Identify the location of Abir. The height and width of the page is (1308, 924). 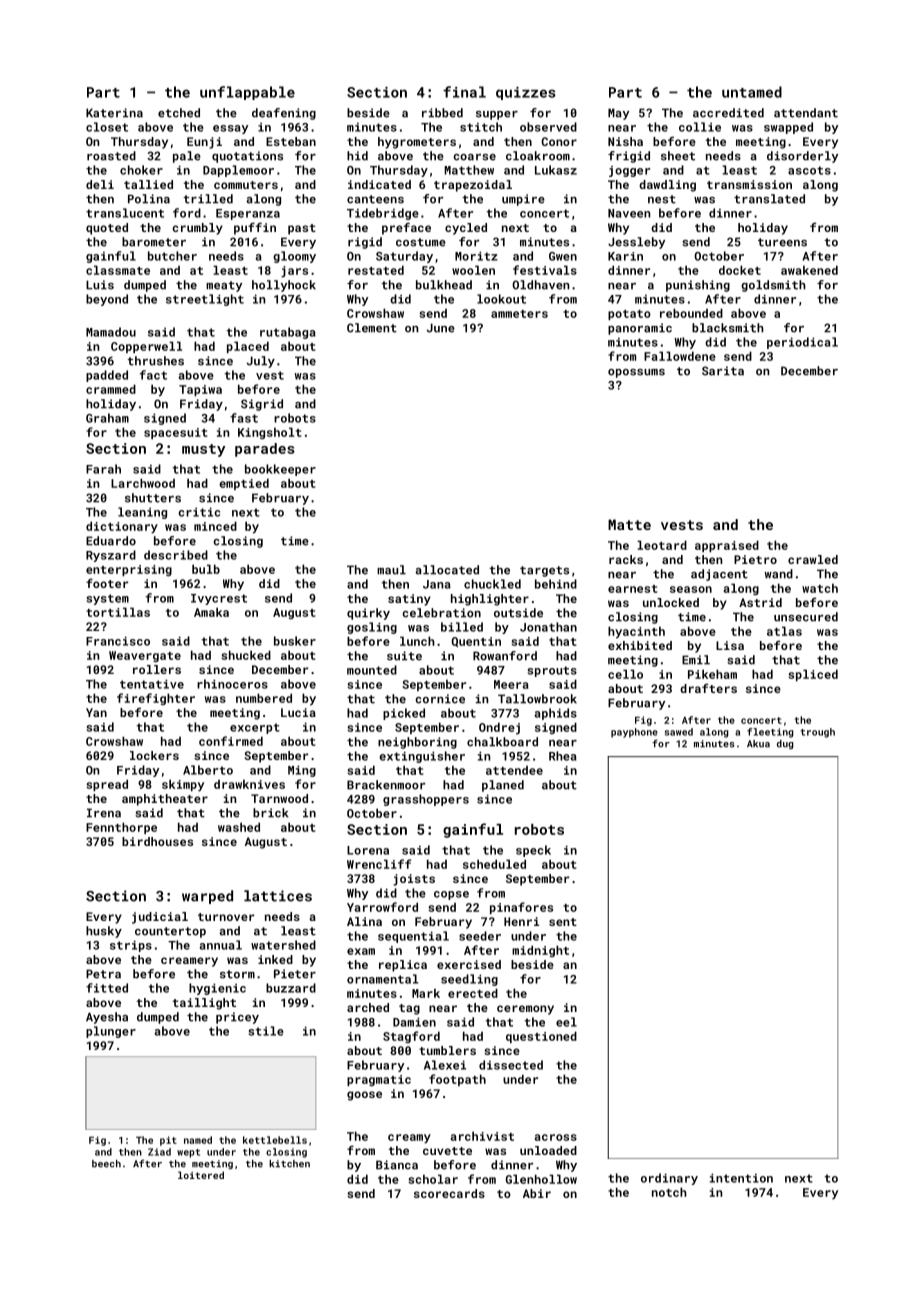
(537, 1193).
